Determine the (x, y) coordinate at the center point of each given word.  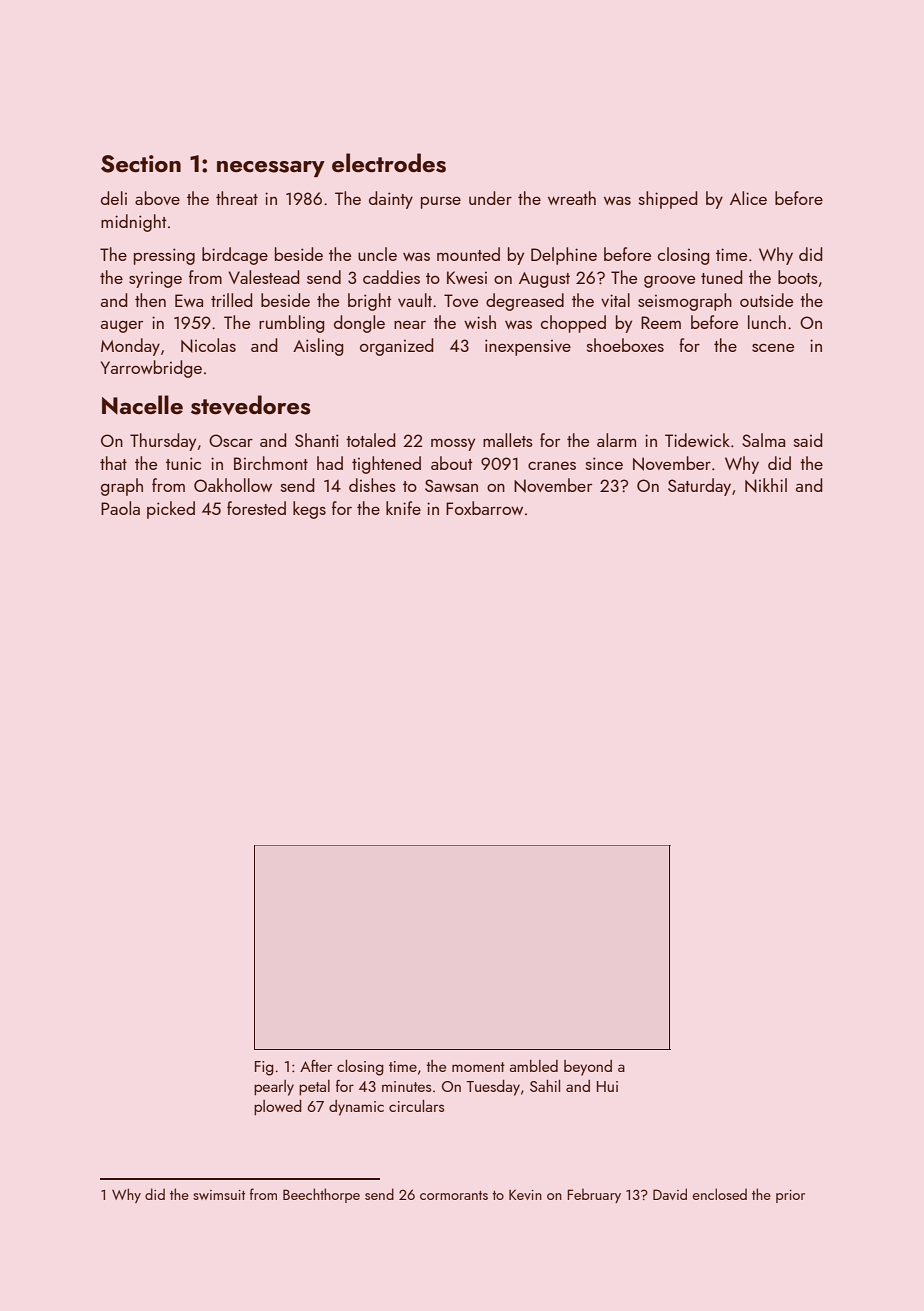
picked (171, 510)
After (316, 1066)
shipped (668, 200)
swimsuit (219, 1195)
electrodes (389, 163)
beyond (588, 1068)
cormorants (454, 1195)
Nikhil (766, 485)
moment (478, 1067)
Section (141, 164)
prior (790, 1196)
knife (403, 508)
